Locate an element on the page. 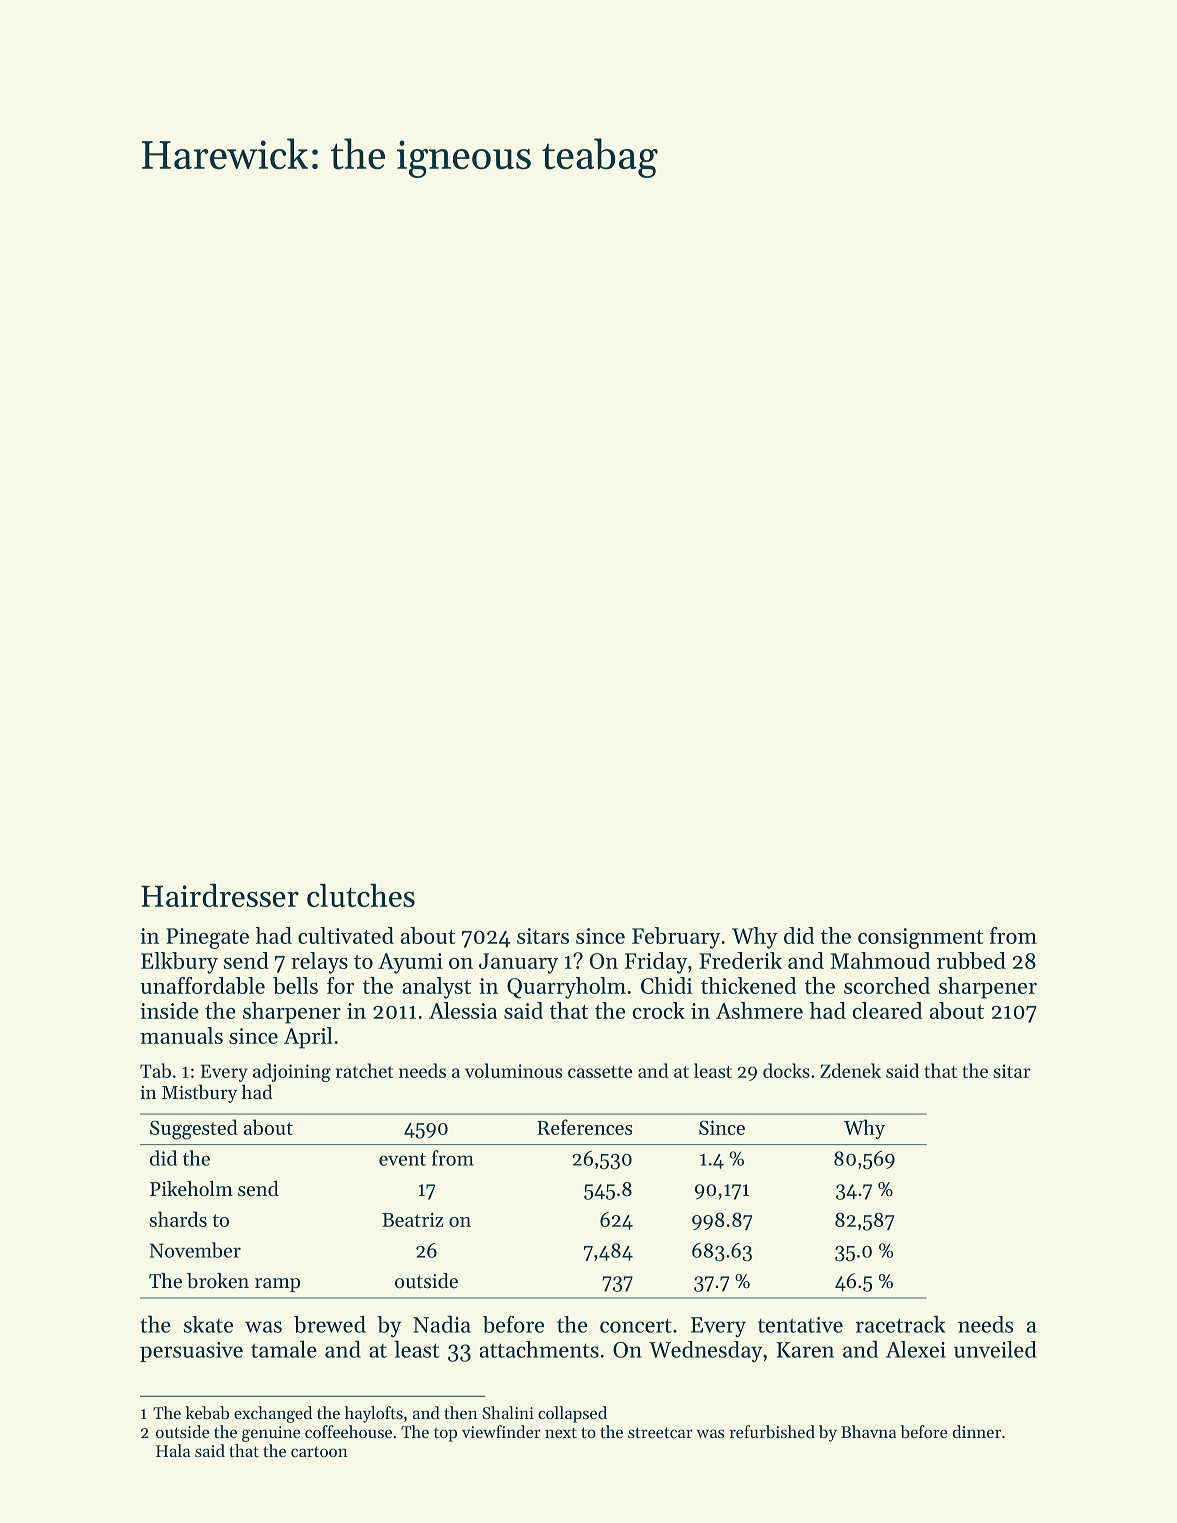 The image size is (1177, 1523). consignment is located at coordinates (920, 938).
